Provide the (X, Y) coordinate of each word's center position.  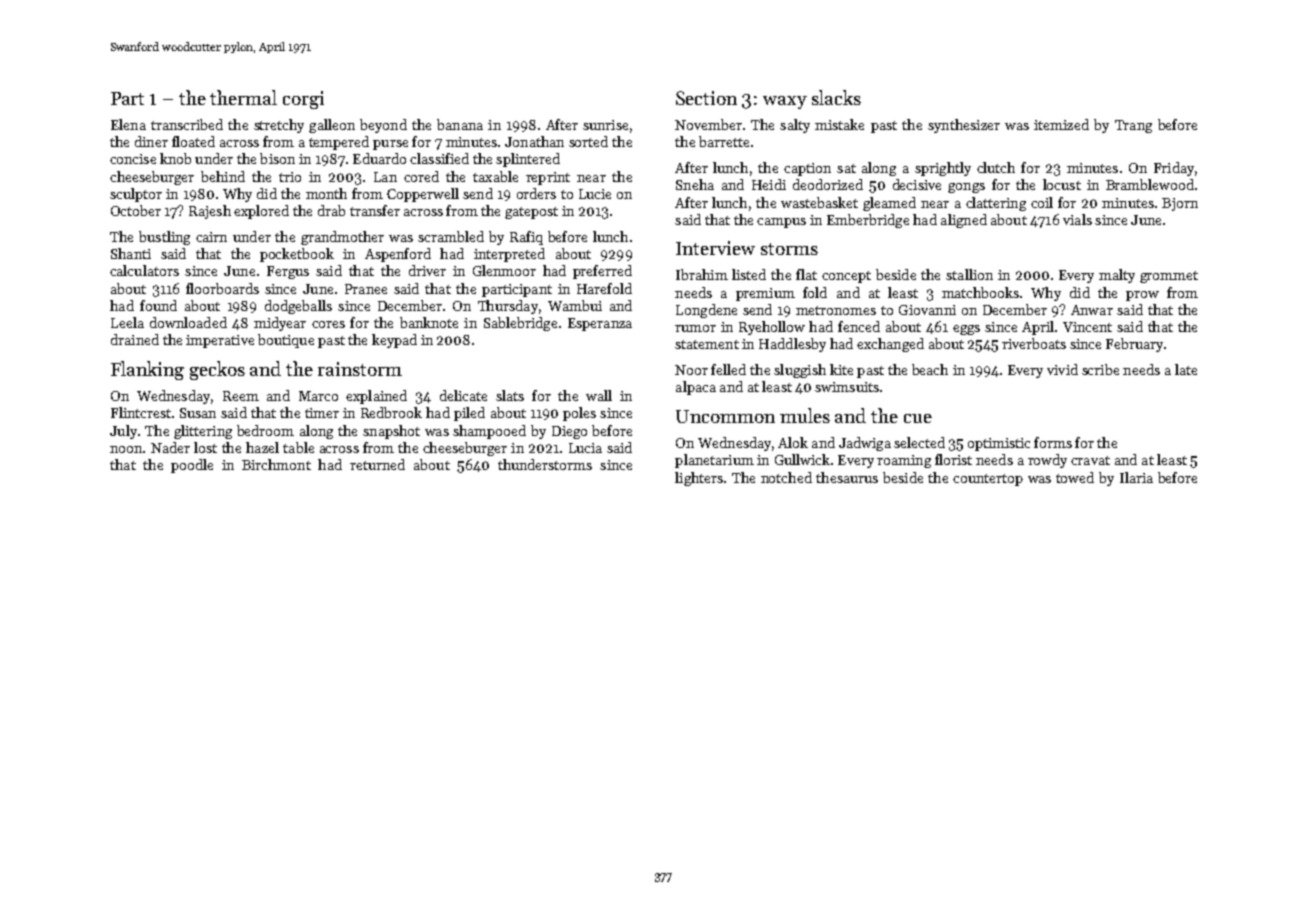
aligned (964, 221)
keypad (394, 341)
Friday (1174, 169)
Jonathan (534, 141)
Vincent (1087, 327)
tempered (339, 143)
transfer (375, 210)
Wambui (575, 305)
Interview (715, 248)
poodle (192, 466)
